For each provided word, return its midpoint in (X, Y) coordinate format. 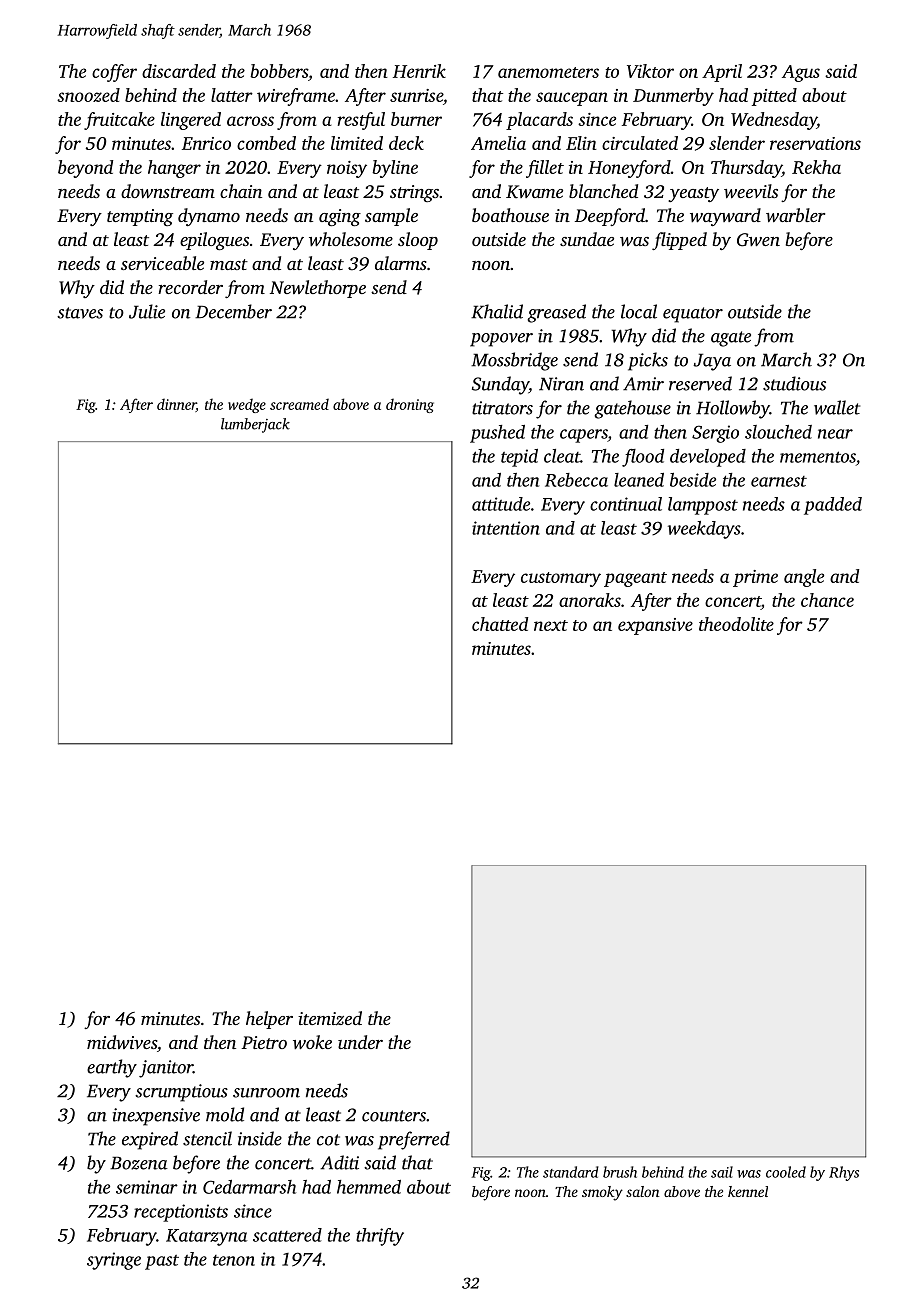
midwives (122, 1042)
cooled (786, 1172)
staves (80, 313)
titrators (502, 408)
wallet (837, 407)
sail (722, 1172)
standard (571, 1172)
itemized (330, 1018)
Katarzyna (207, 1237)
